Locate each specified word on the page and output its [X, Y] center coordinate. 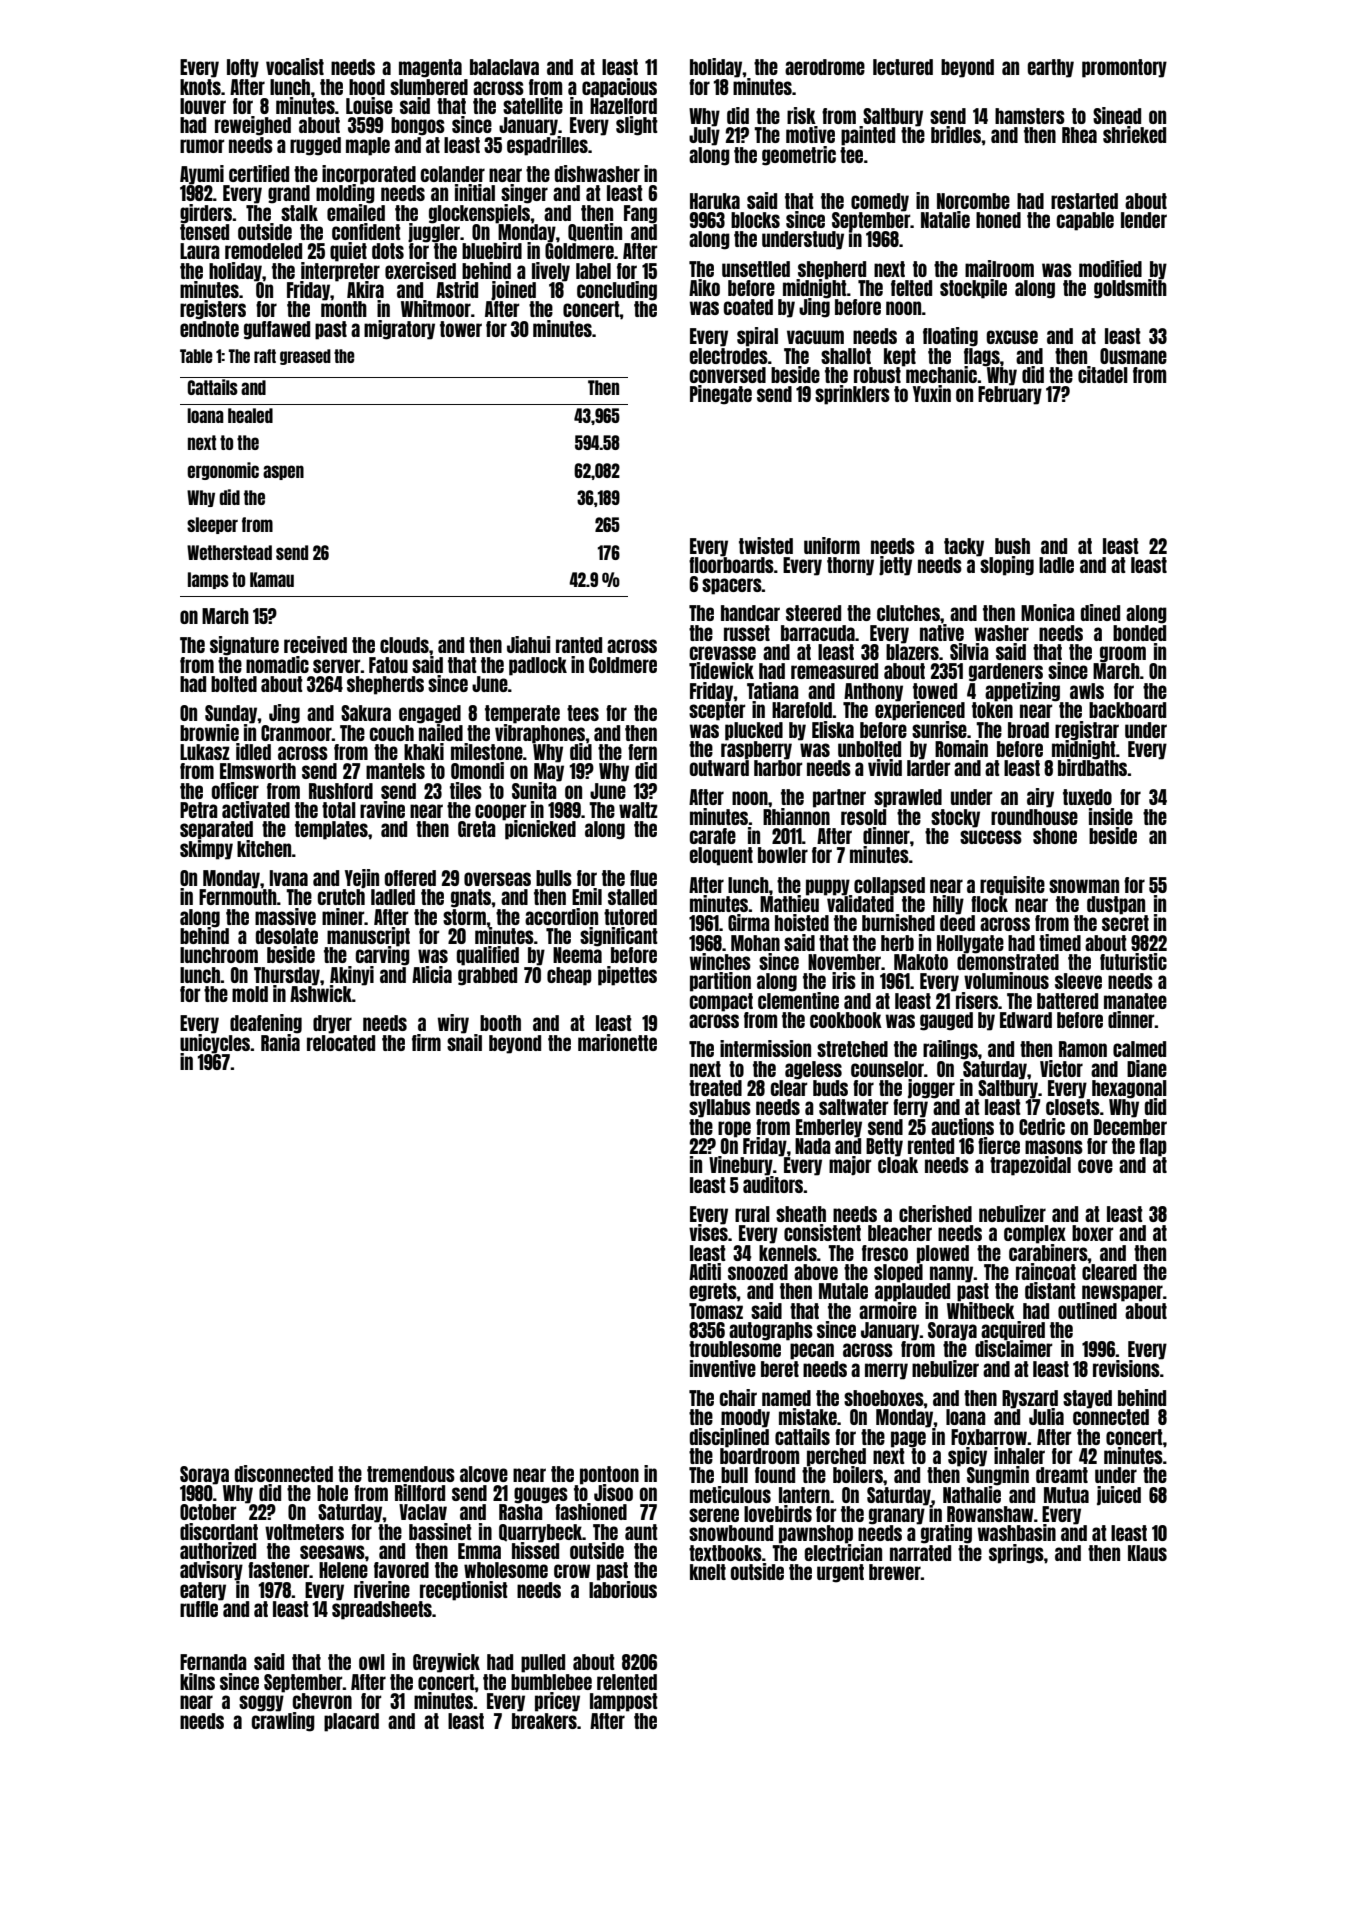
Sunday [231, 714]
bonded [1139, 633]
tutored [630, 917]
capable [1085, 221]
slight [637, 126]
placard [351, 1722]
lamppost [624, 1702]
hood [367, 87]
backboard [1127, 710]
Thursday [287, 976]
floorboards [731, 564]
